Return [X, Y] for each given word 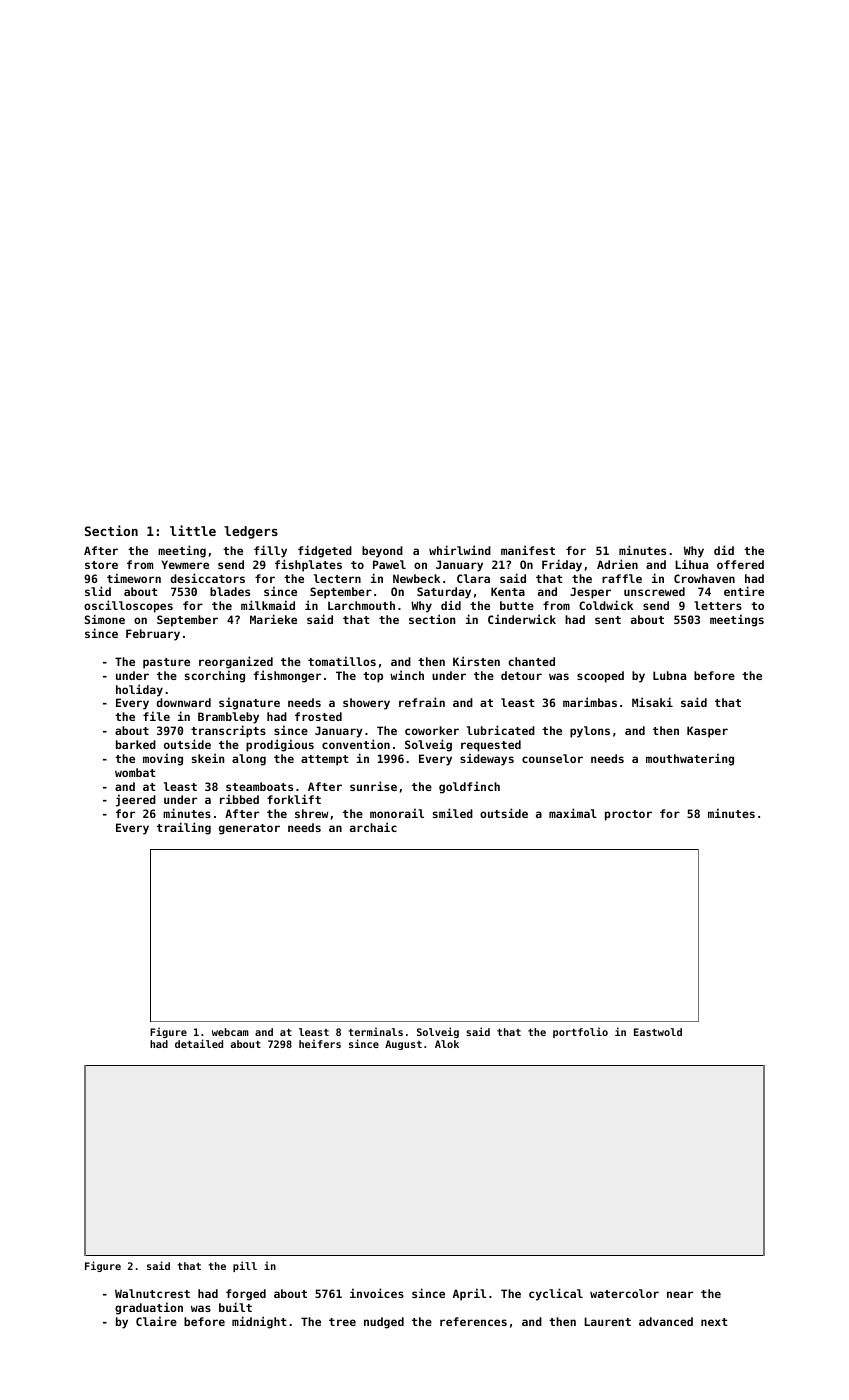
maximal [573, 813]
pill [245, 1266]
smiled [452, 813]
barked [136, 744]
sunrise [373, 786]
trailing [184, 828]
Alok [447, 1044]
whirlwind [460, 550]
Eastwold [658, 1032]
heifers [320, 1043]
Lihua [691, 564]
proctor [628, 815]
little [193, 530]
